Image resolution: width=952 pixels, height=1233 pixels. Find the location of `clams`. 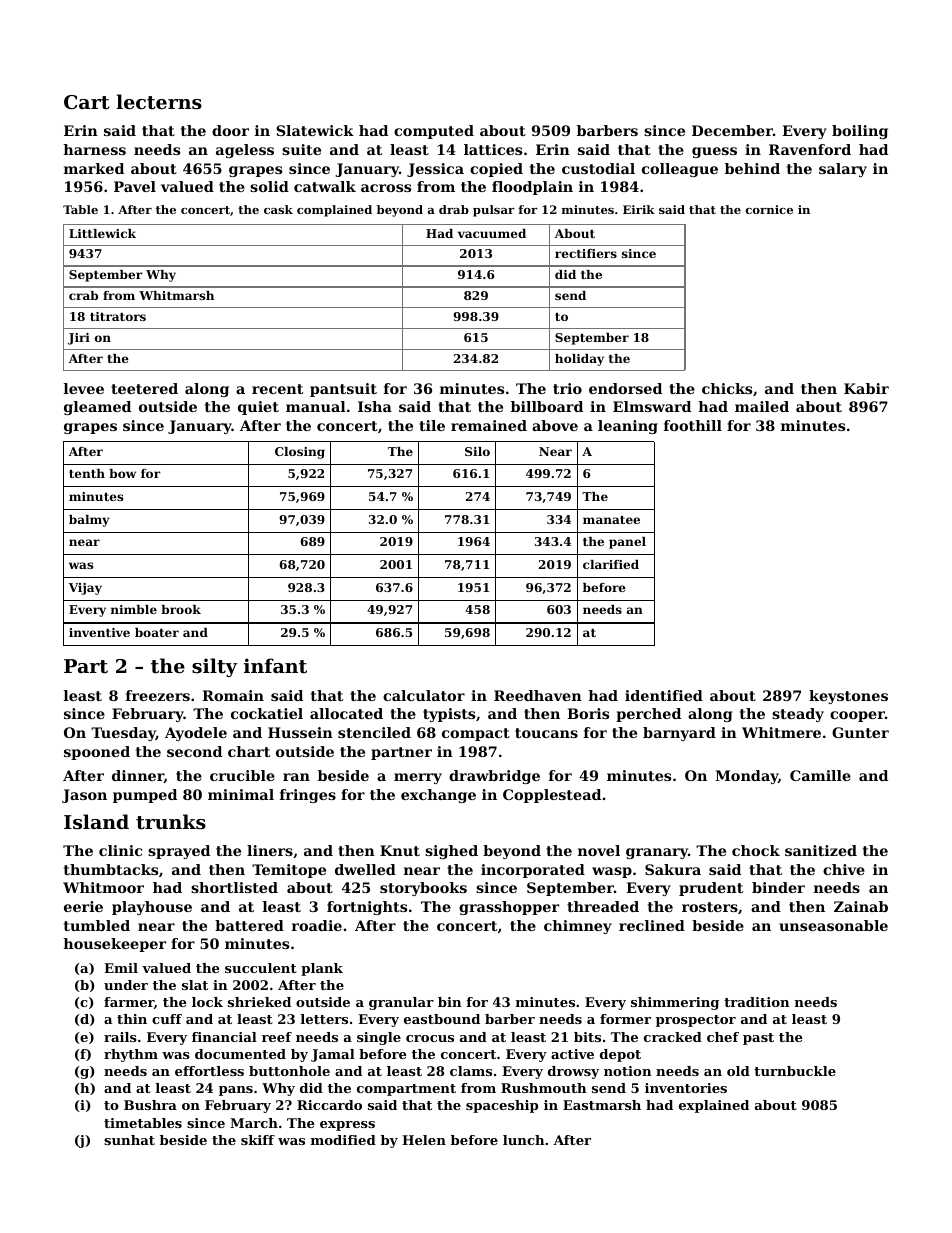

clams is located at coordinates (471, 1071).
